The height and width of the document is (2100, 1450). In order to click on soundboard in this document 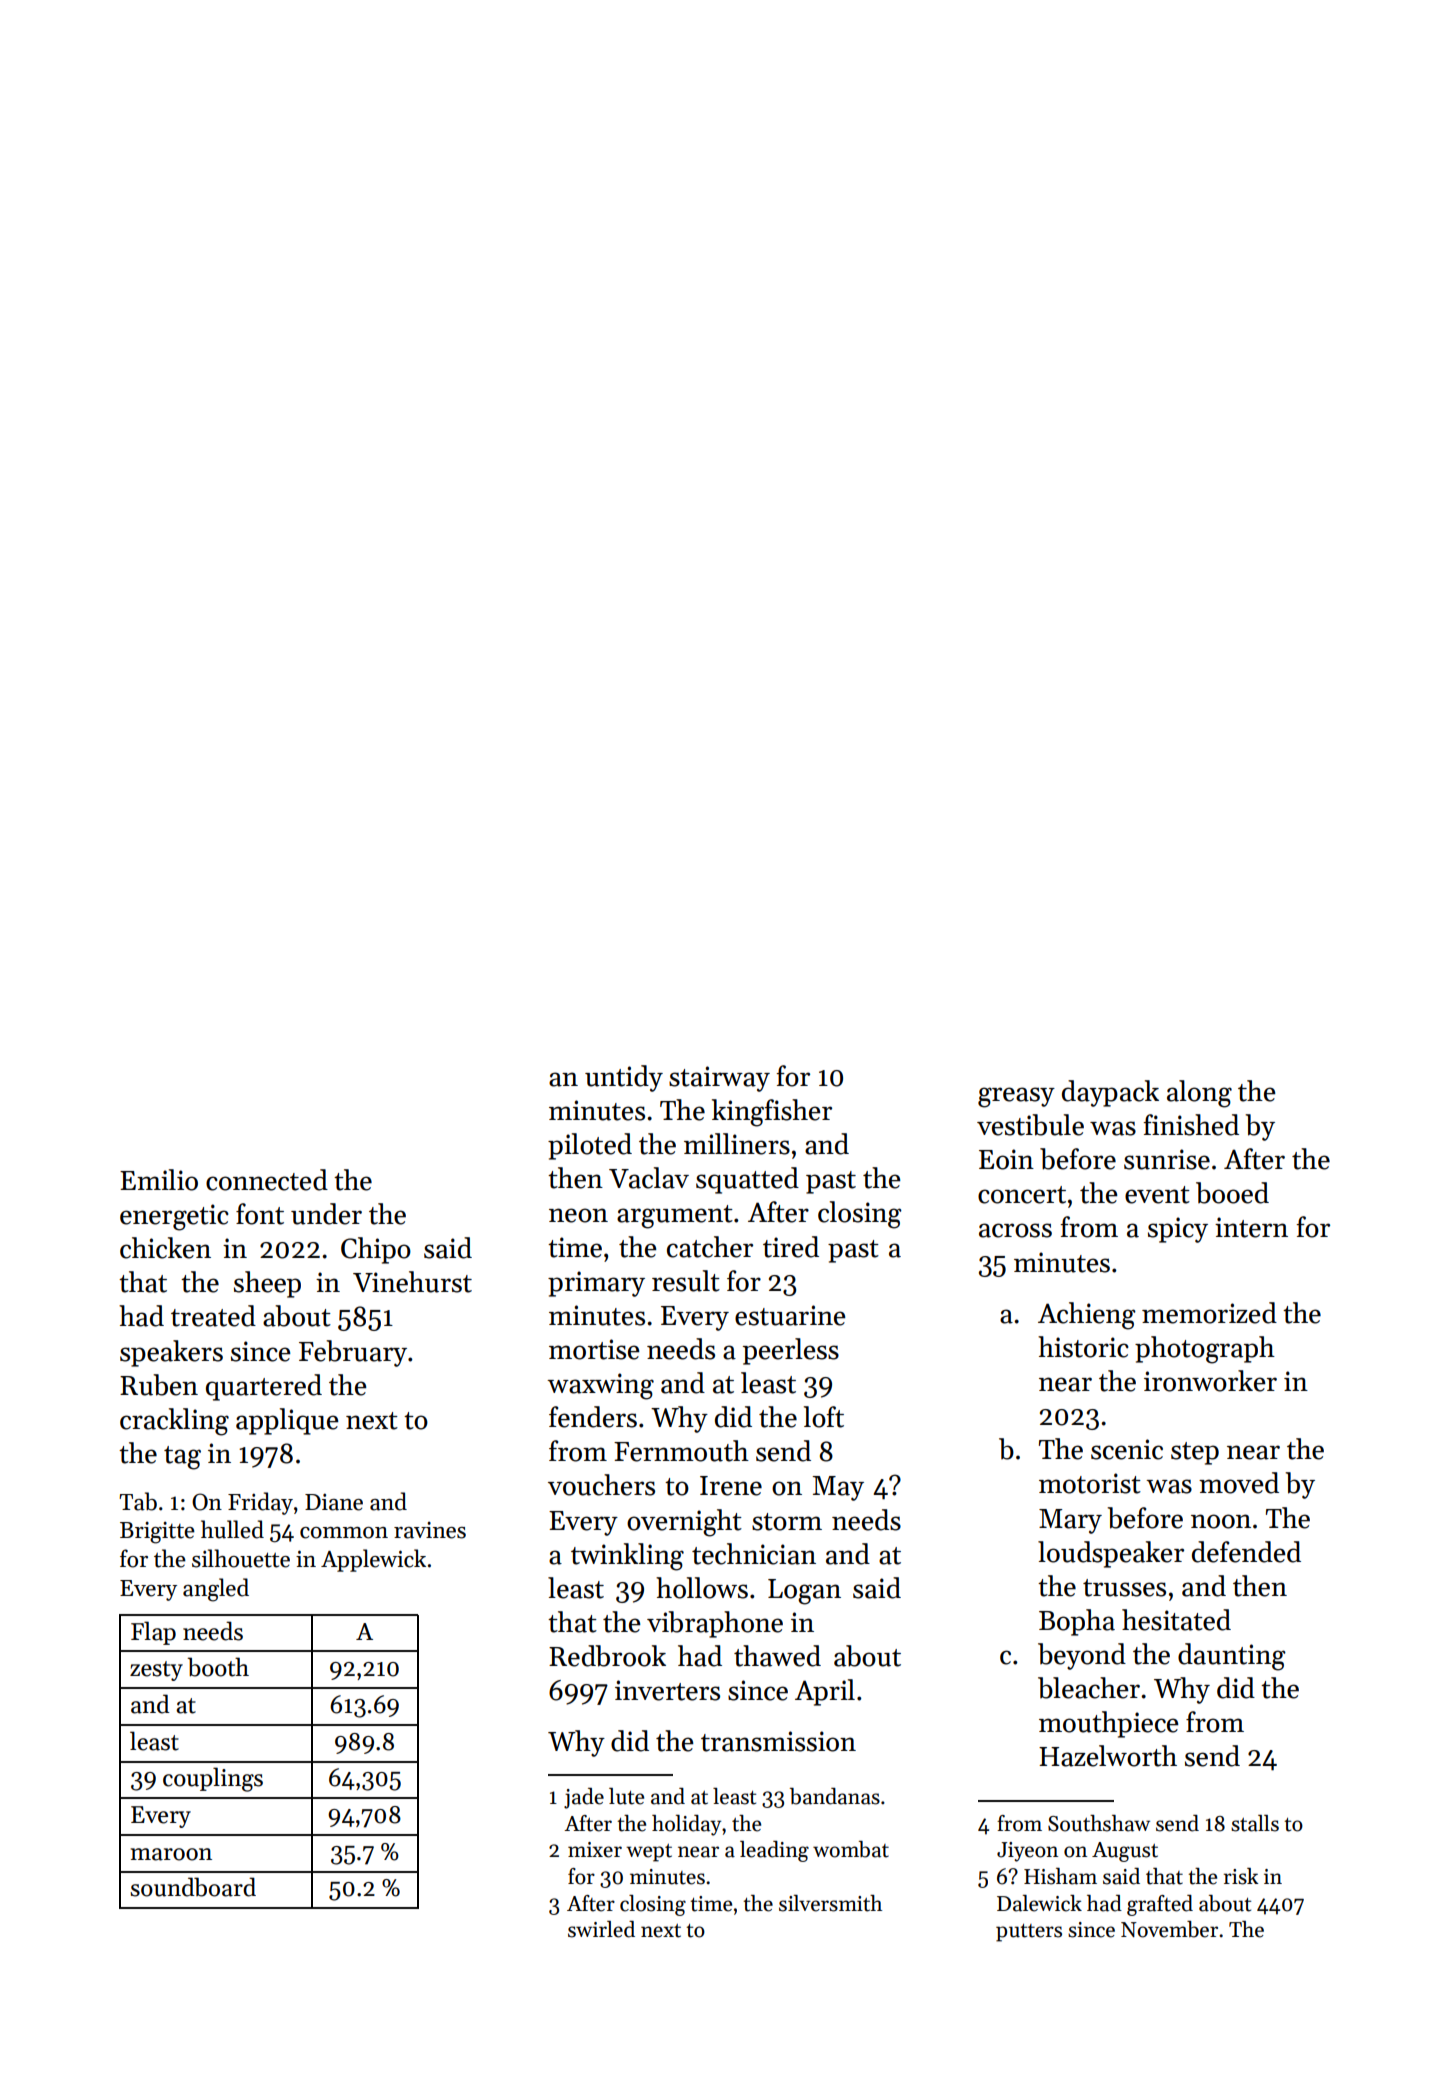, I will do `click(193, 1887)`.
